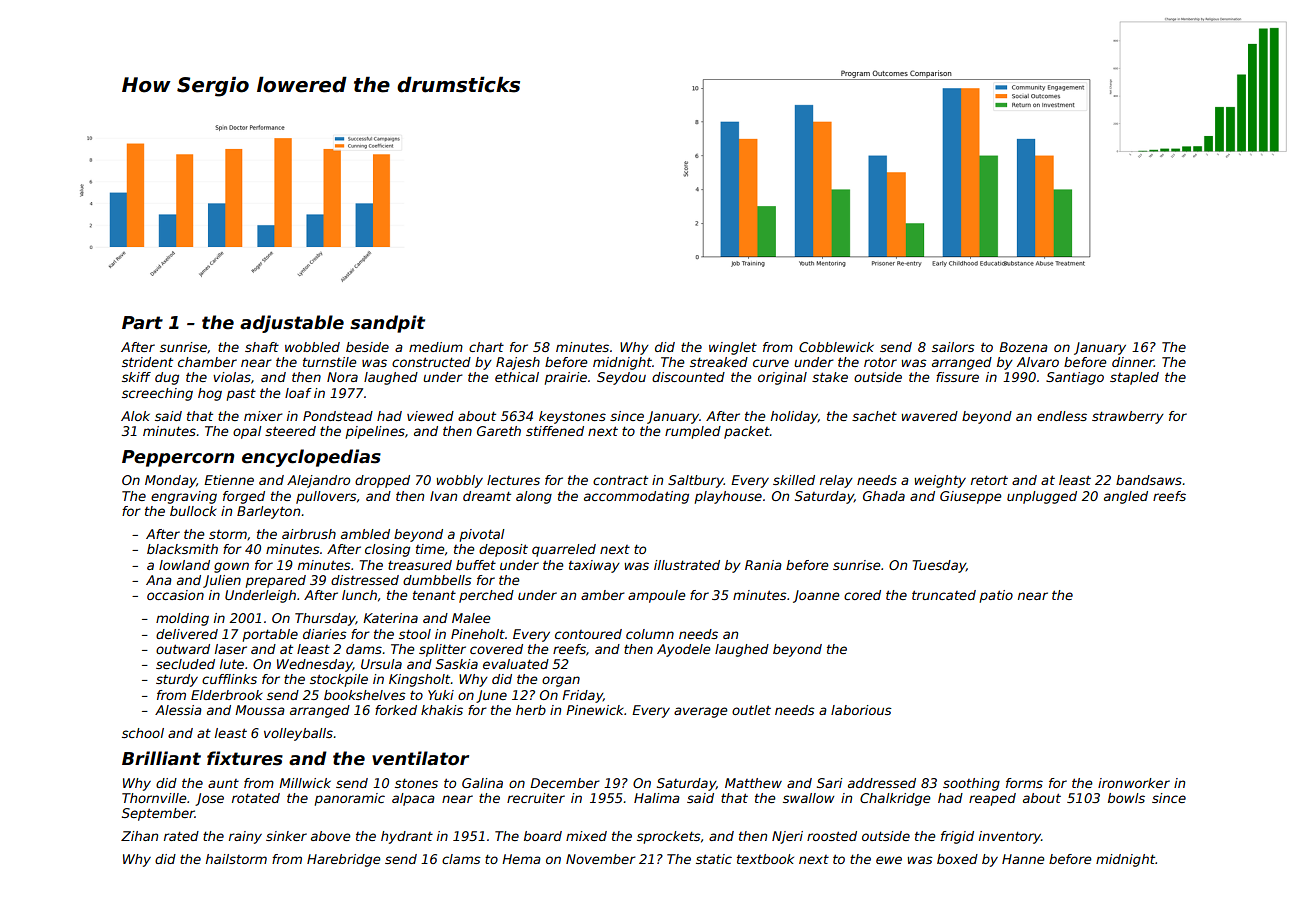  I want to click on Part, so click(142, 323).
